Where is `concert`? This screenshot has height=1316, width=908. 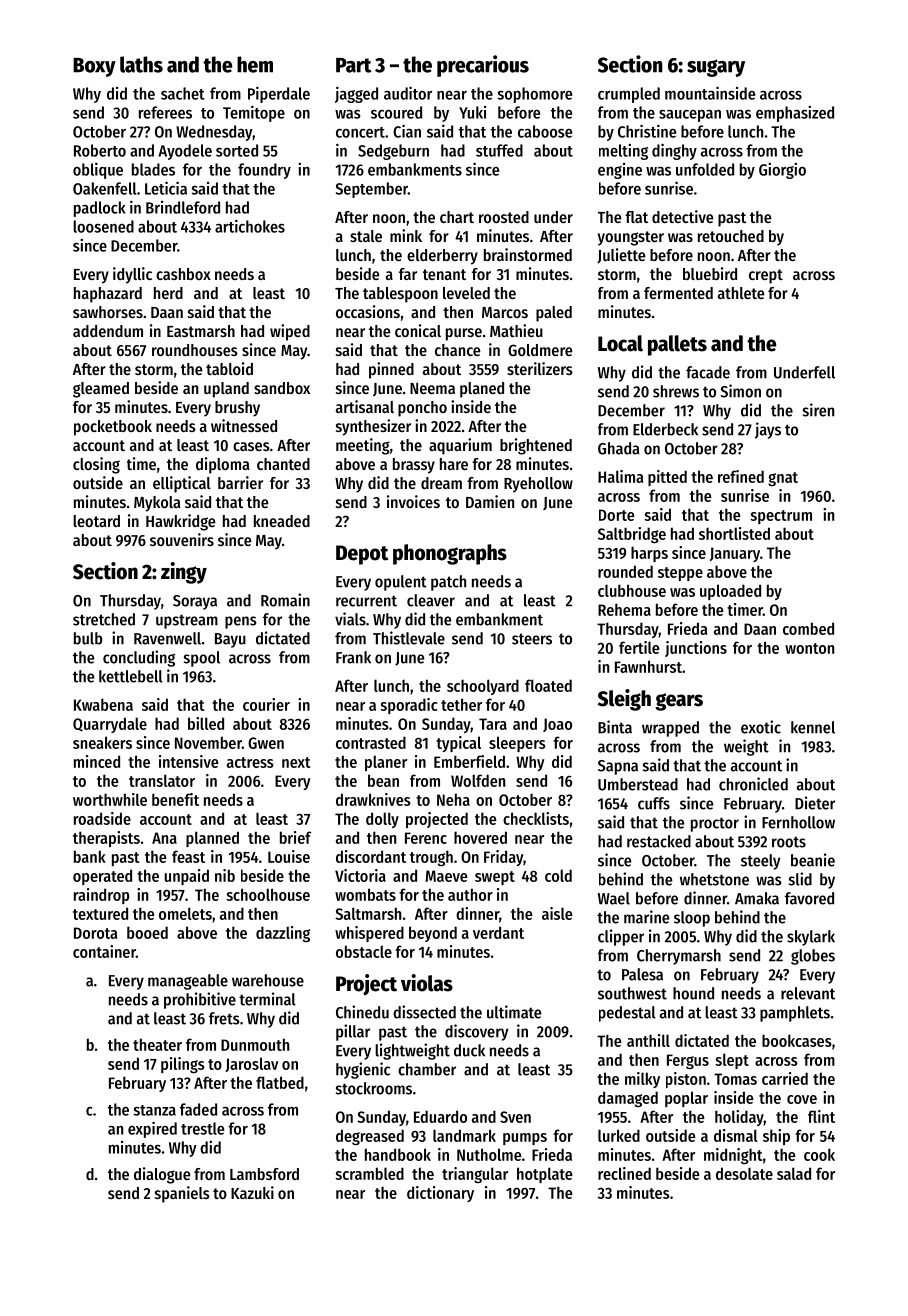
concert is located at coordinates (360, 132).
